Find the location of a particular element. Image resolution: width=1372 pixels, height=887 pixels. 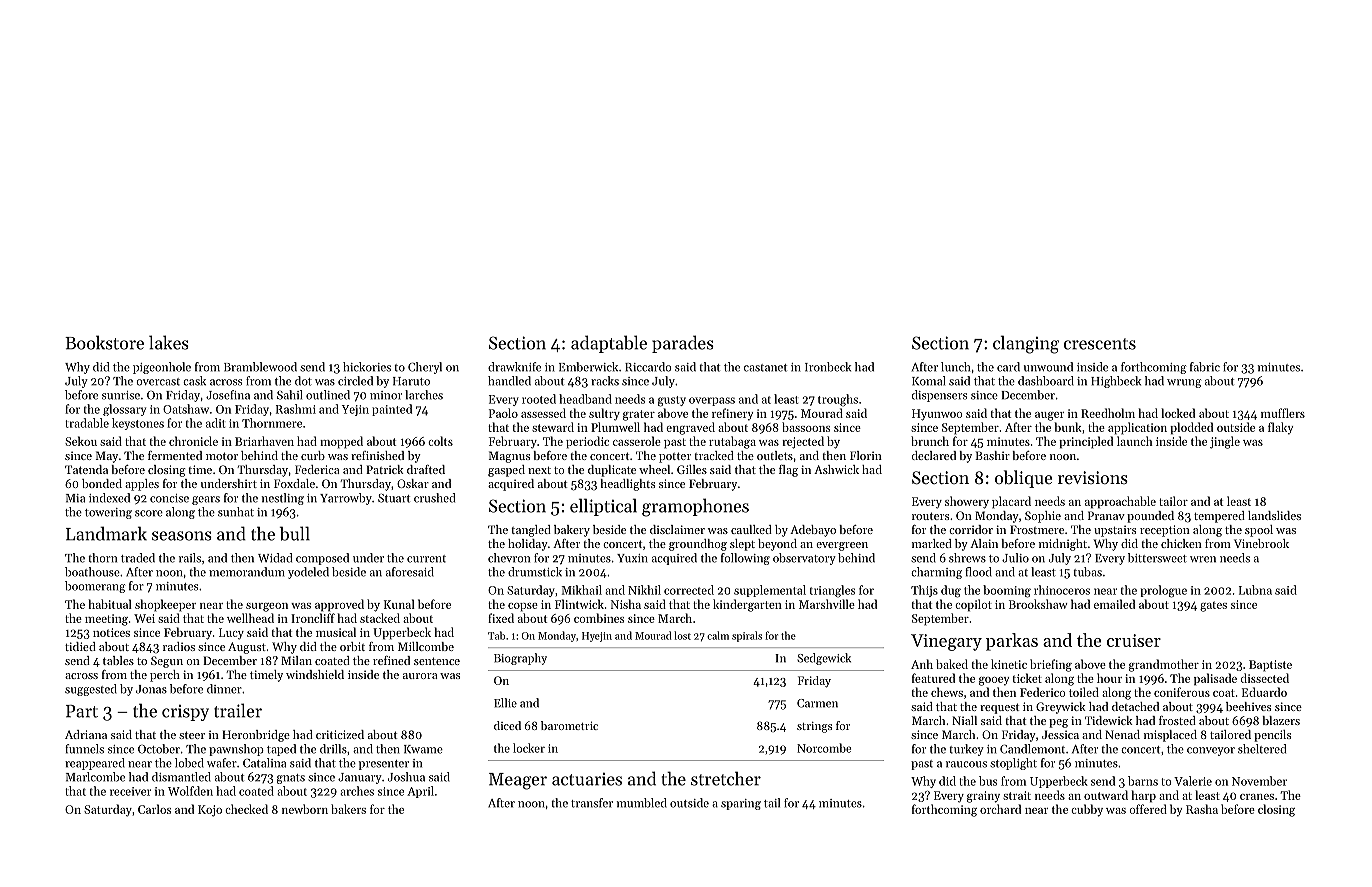

Sekou is located at coordinates (81, 441).
